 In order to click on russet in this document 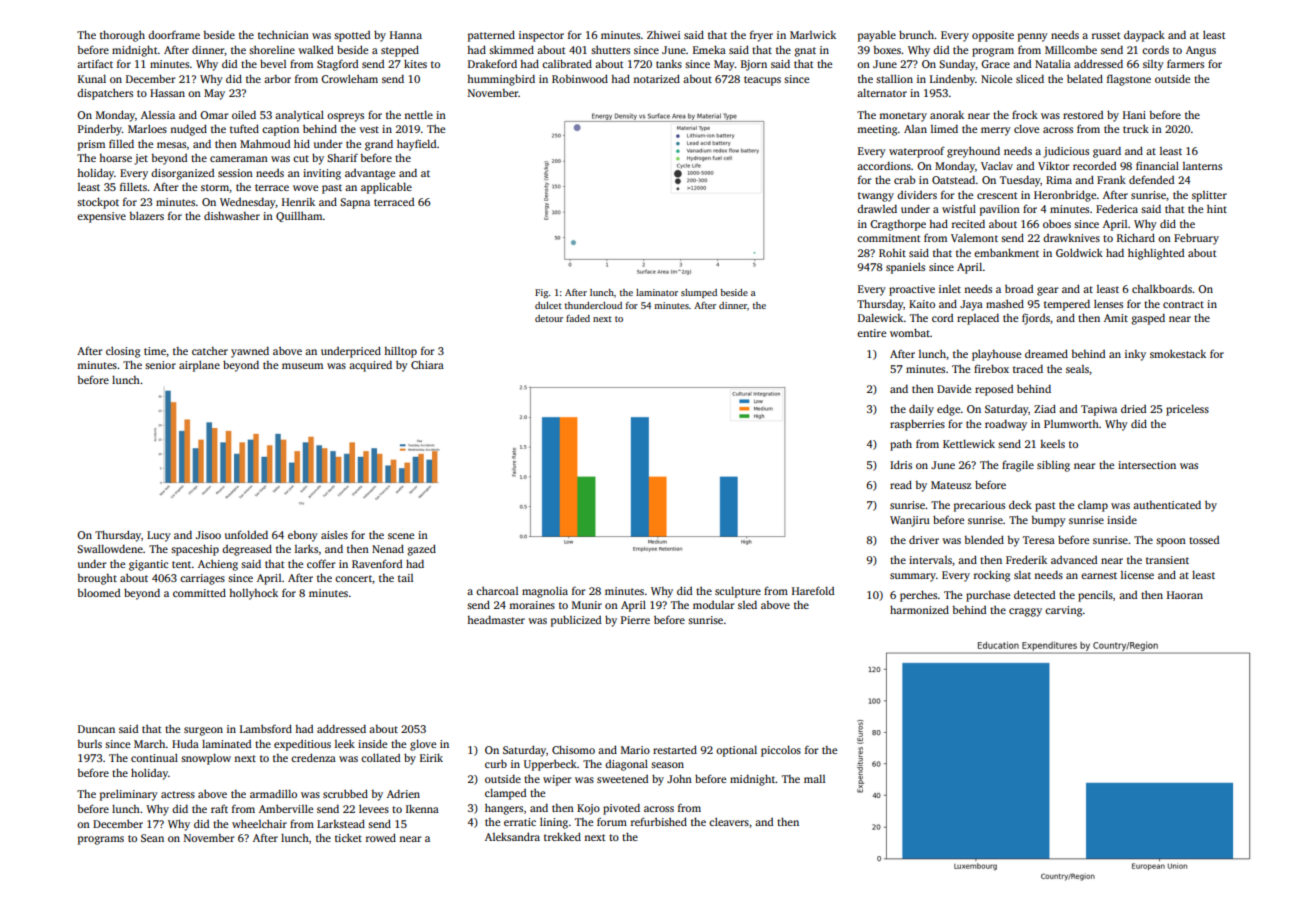, I will do `click(1106, 35)`.
